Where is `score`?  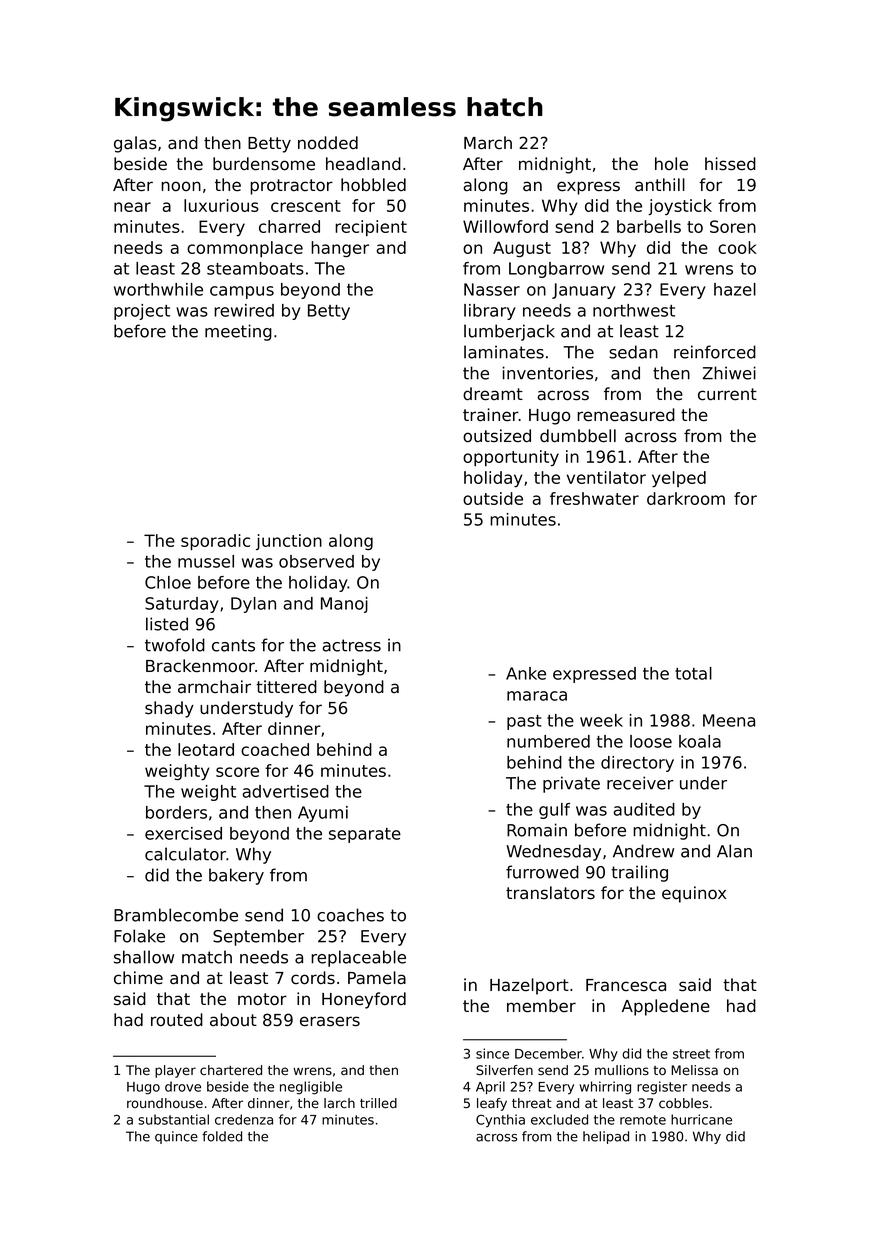
score is located at coordinates (237, 772).
